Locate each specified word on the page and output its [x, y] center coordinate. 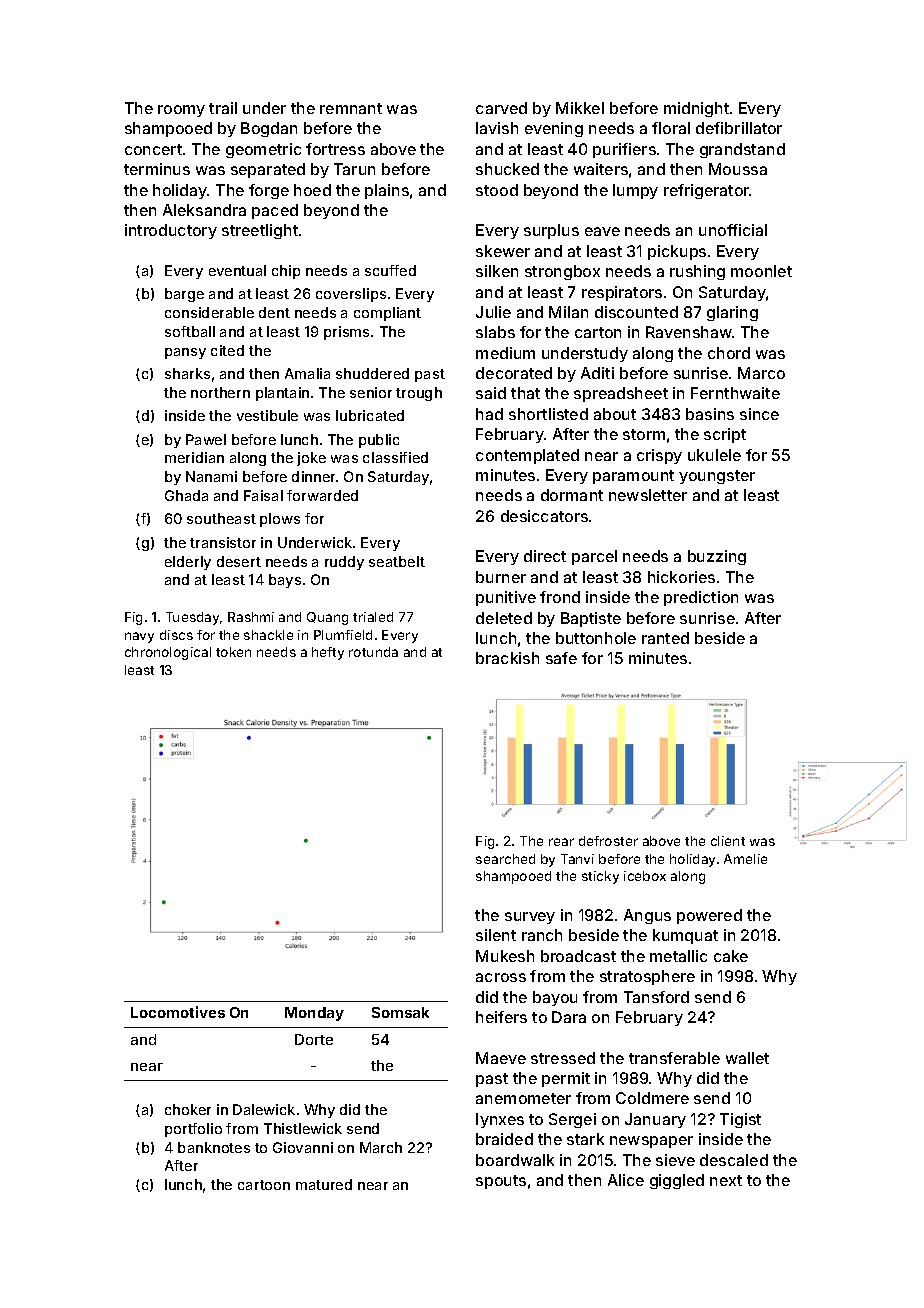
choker [188, 1109]
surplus [551, 231]
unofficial [733, 230]
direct [545, 556]
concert [153, 149]
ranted [665, 638]
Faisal [263, 495]
